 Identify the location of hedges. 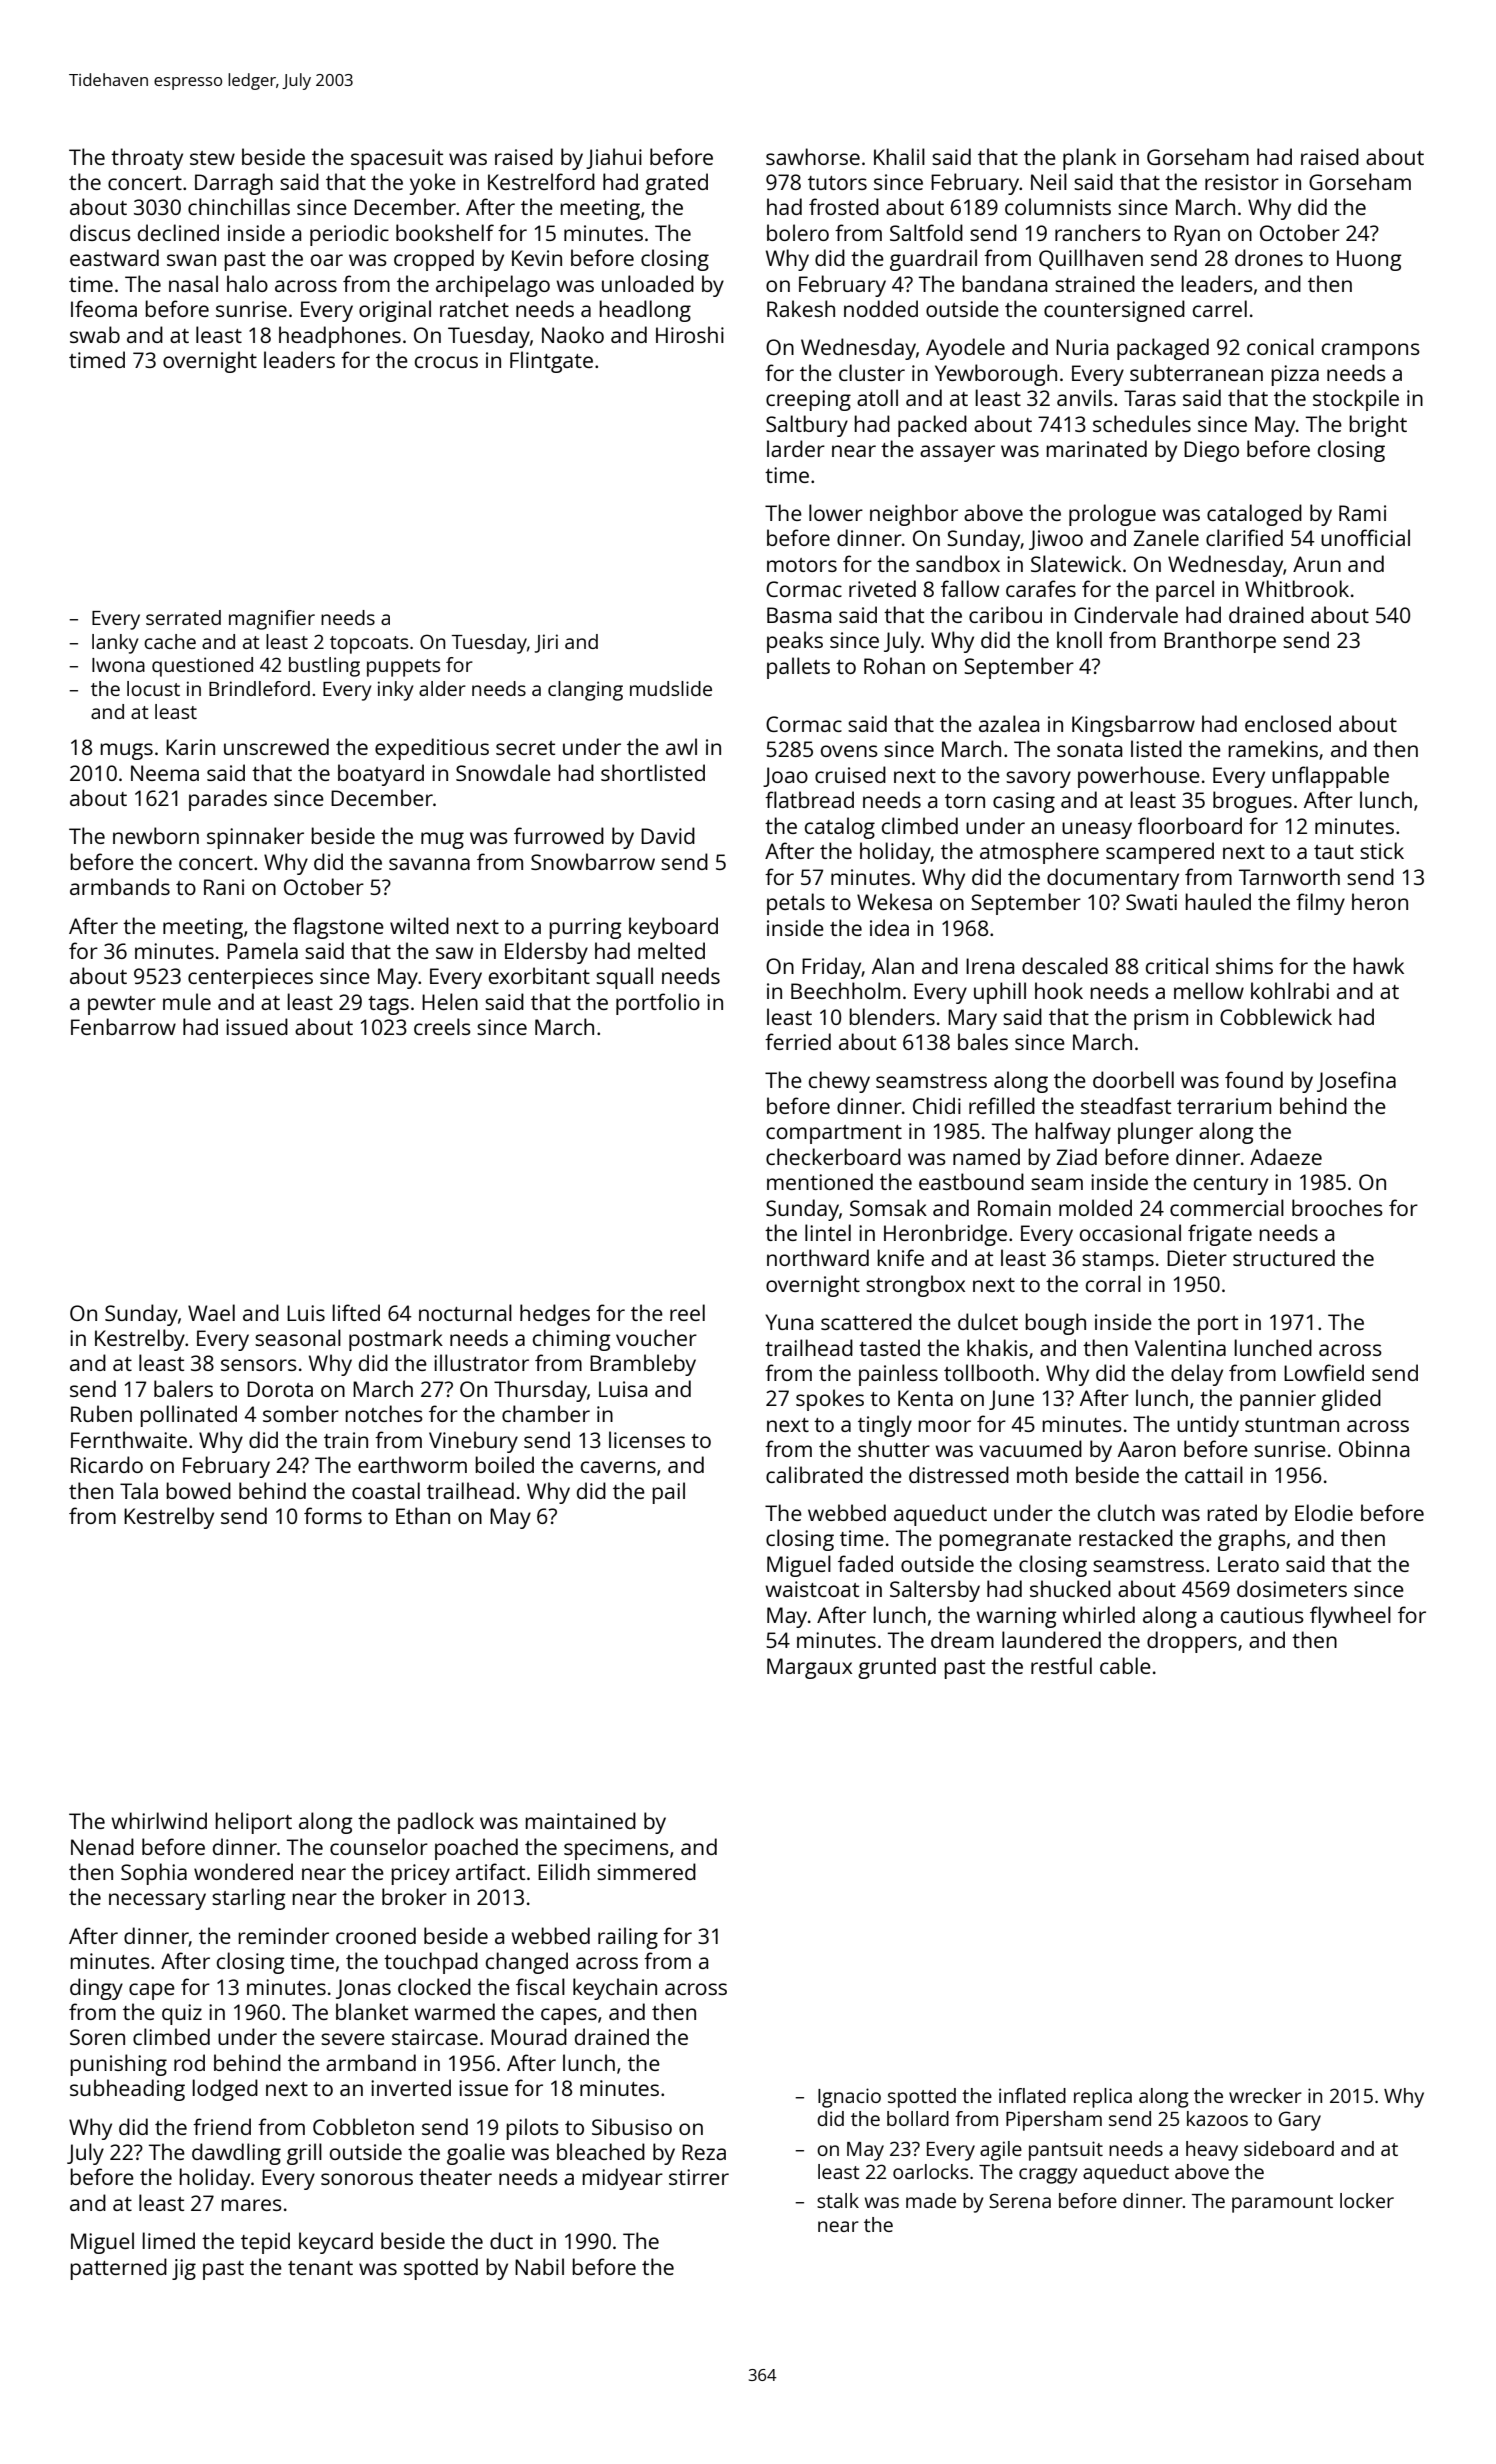
(555, 1315).
